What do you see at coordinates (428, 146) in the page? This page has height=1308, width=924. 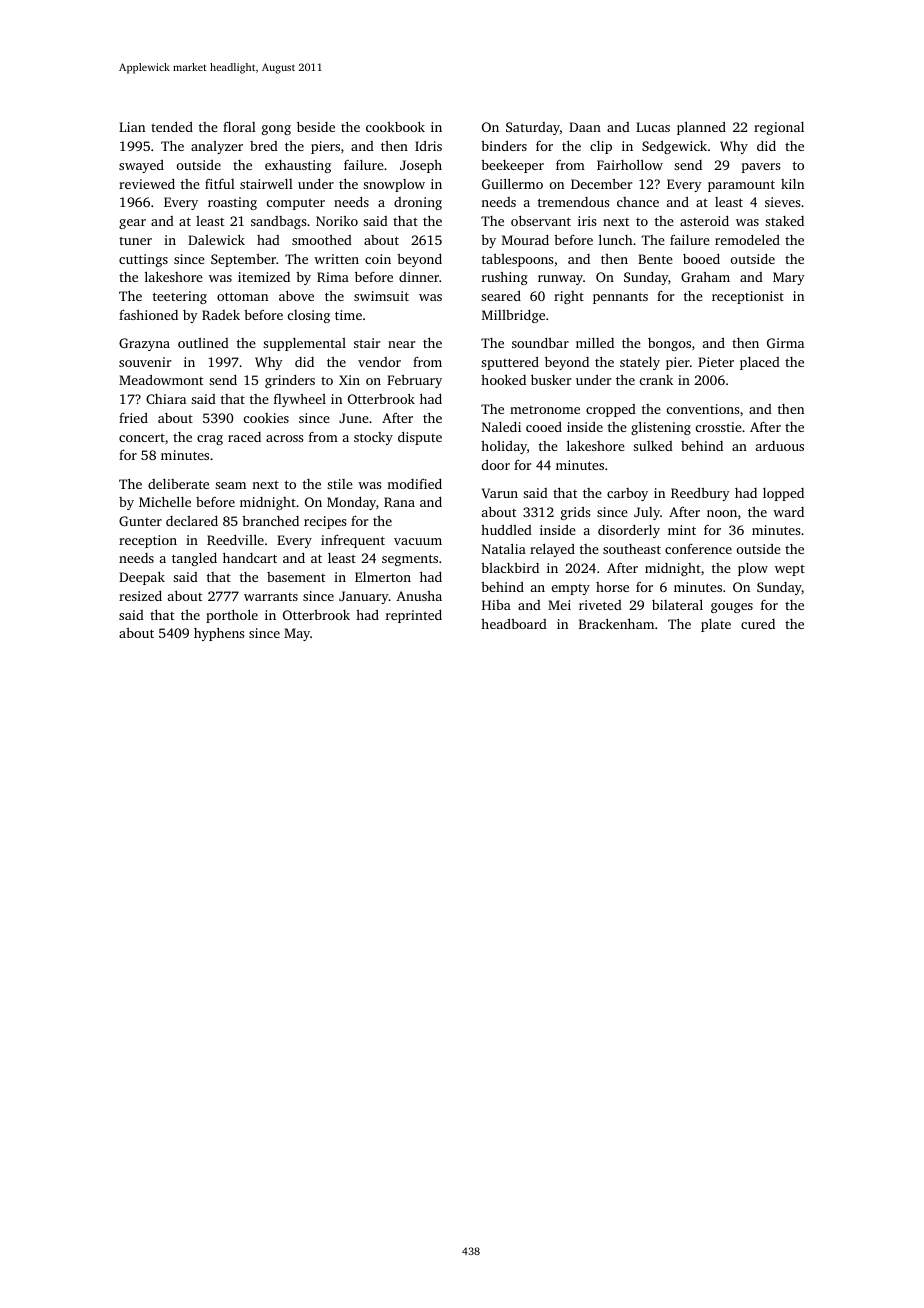 I see `Idris` at bounding box center [428, 146].
